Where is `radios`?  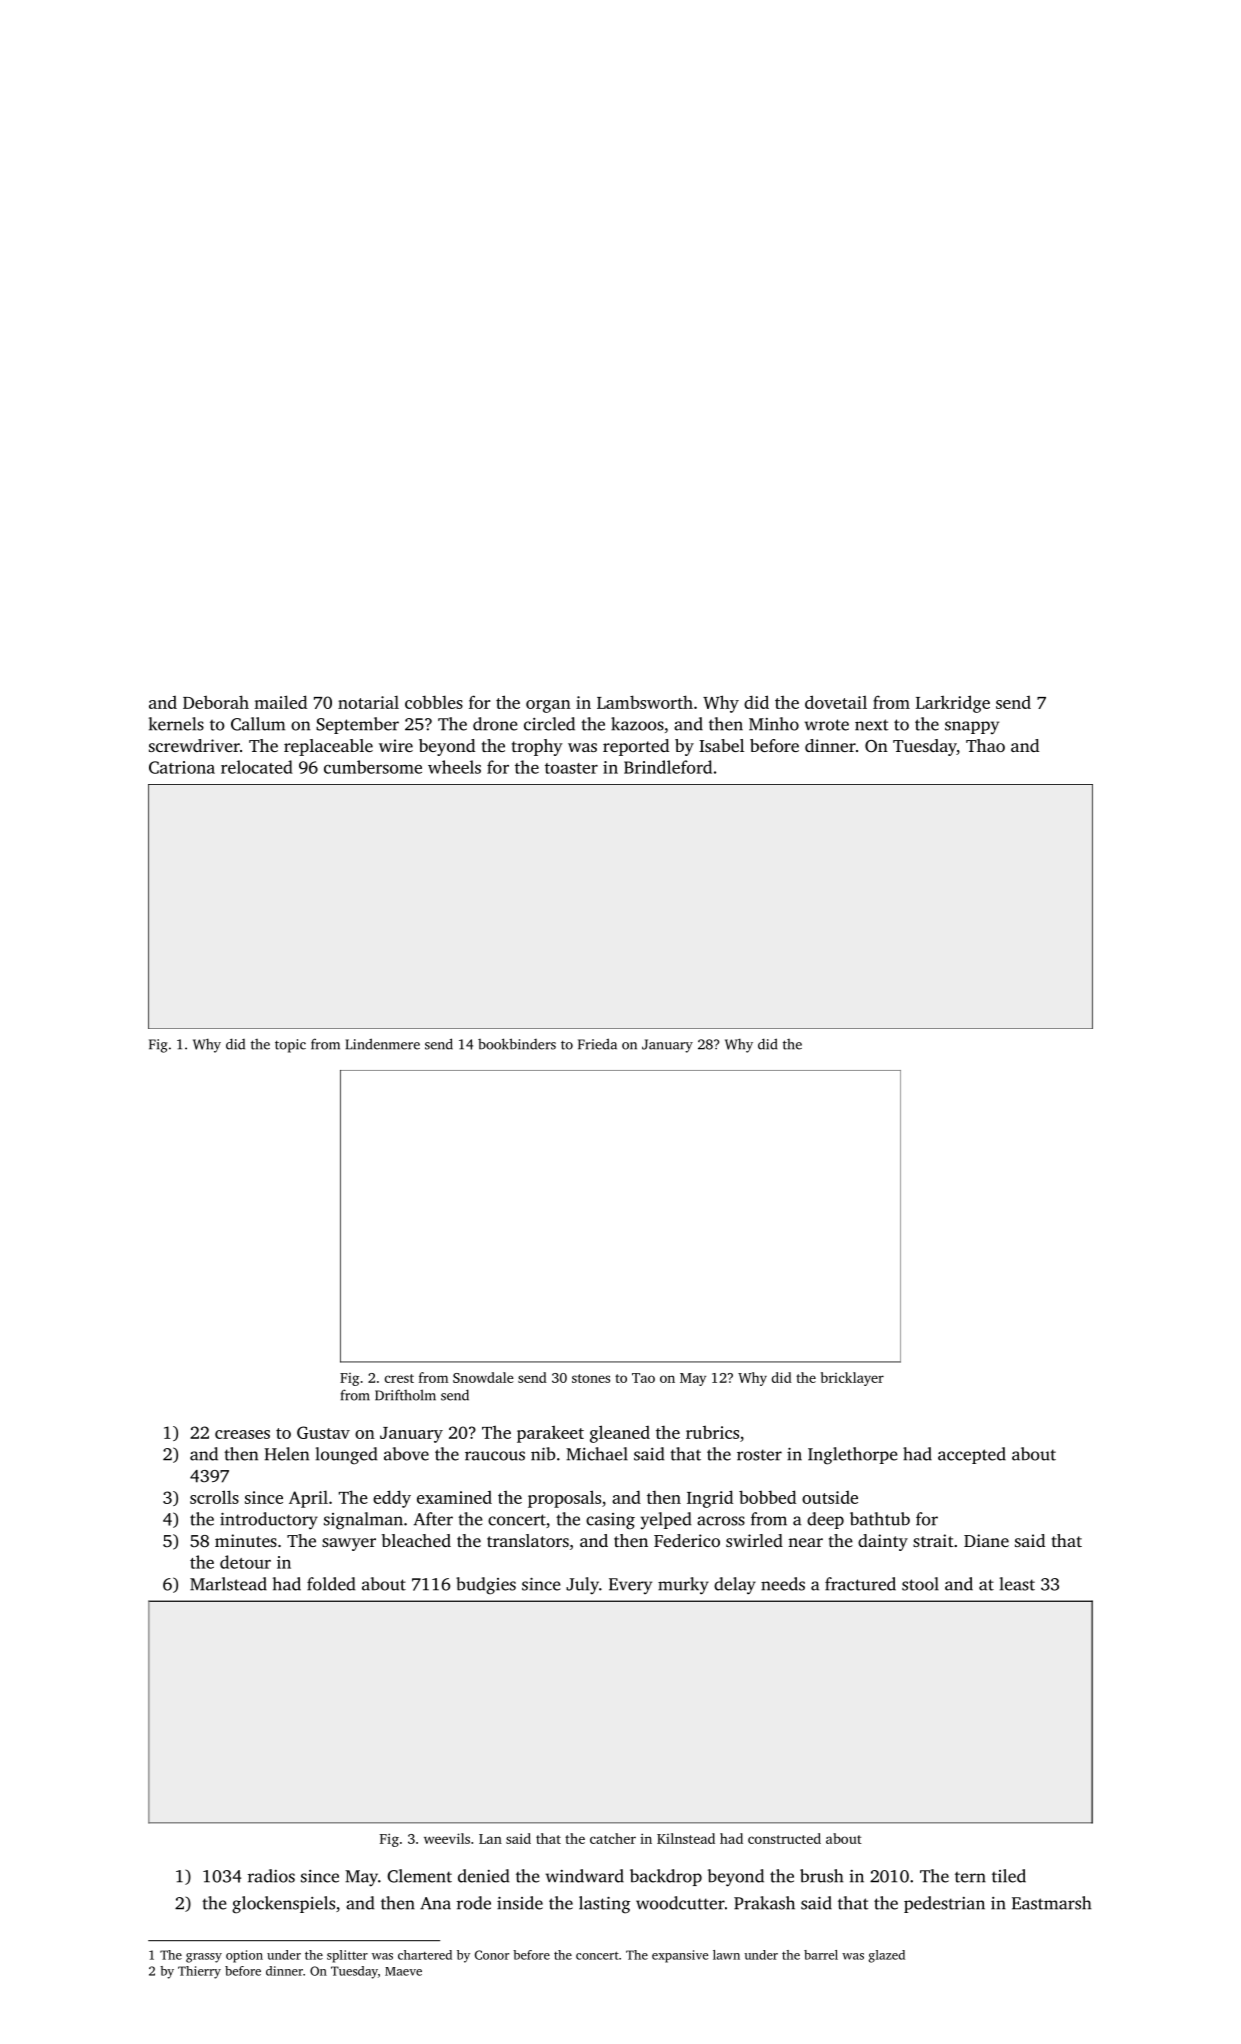
radios is located at coordinates (271, 1876).
